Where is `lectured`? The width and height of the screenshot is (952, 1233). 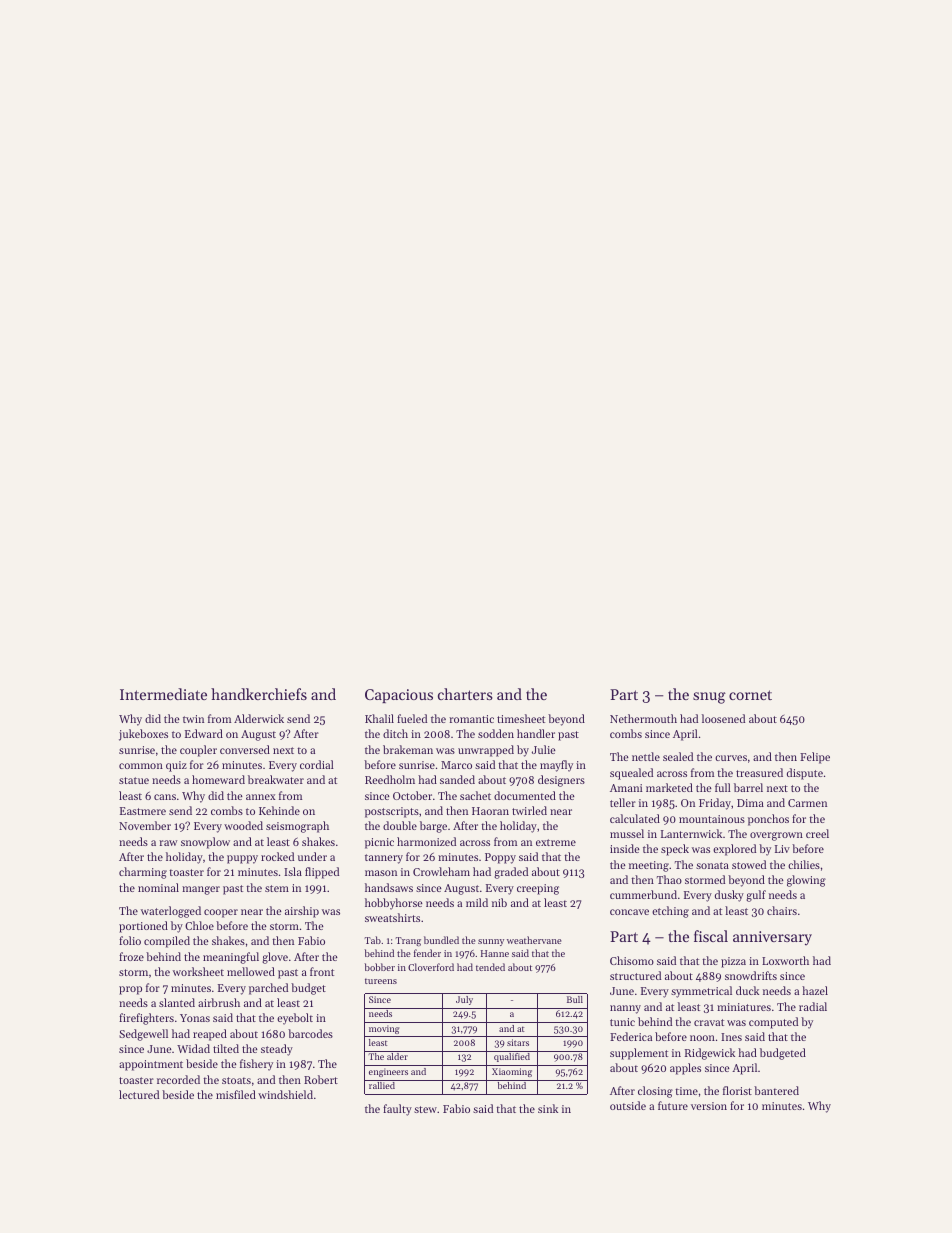 lectured is located at coordinates (139, 1094).
